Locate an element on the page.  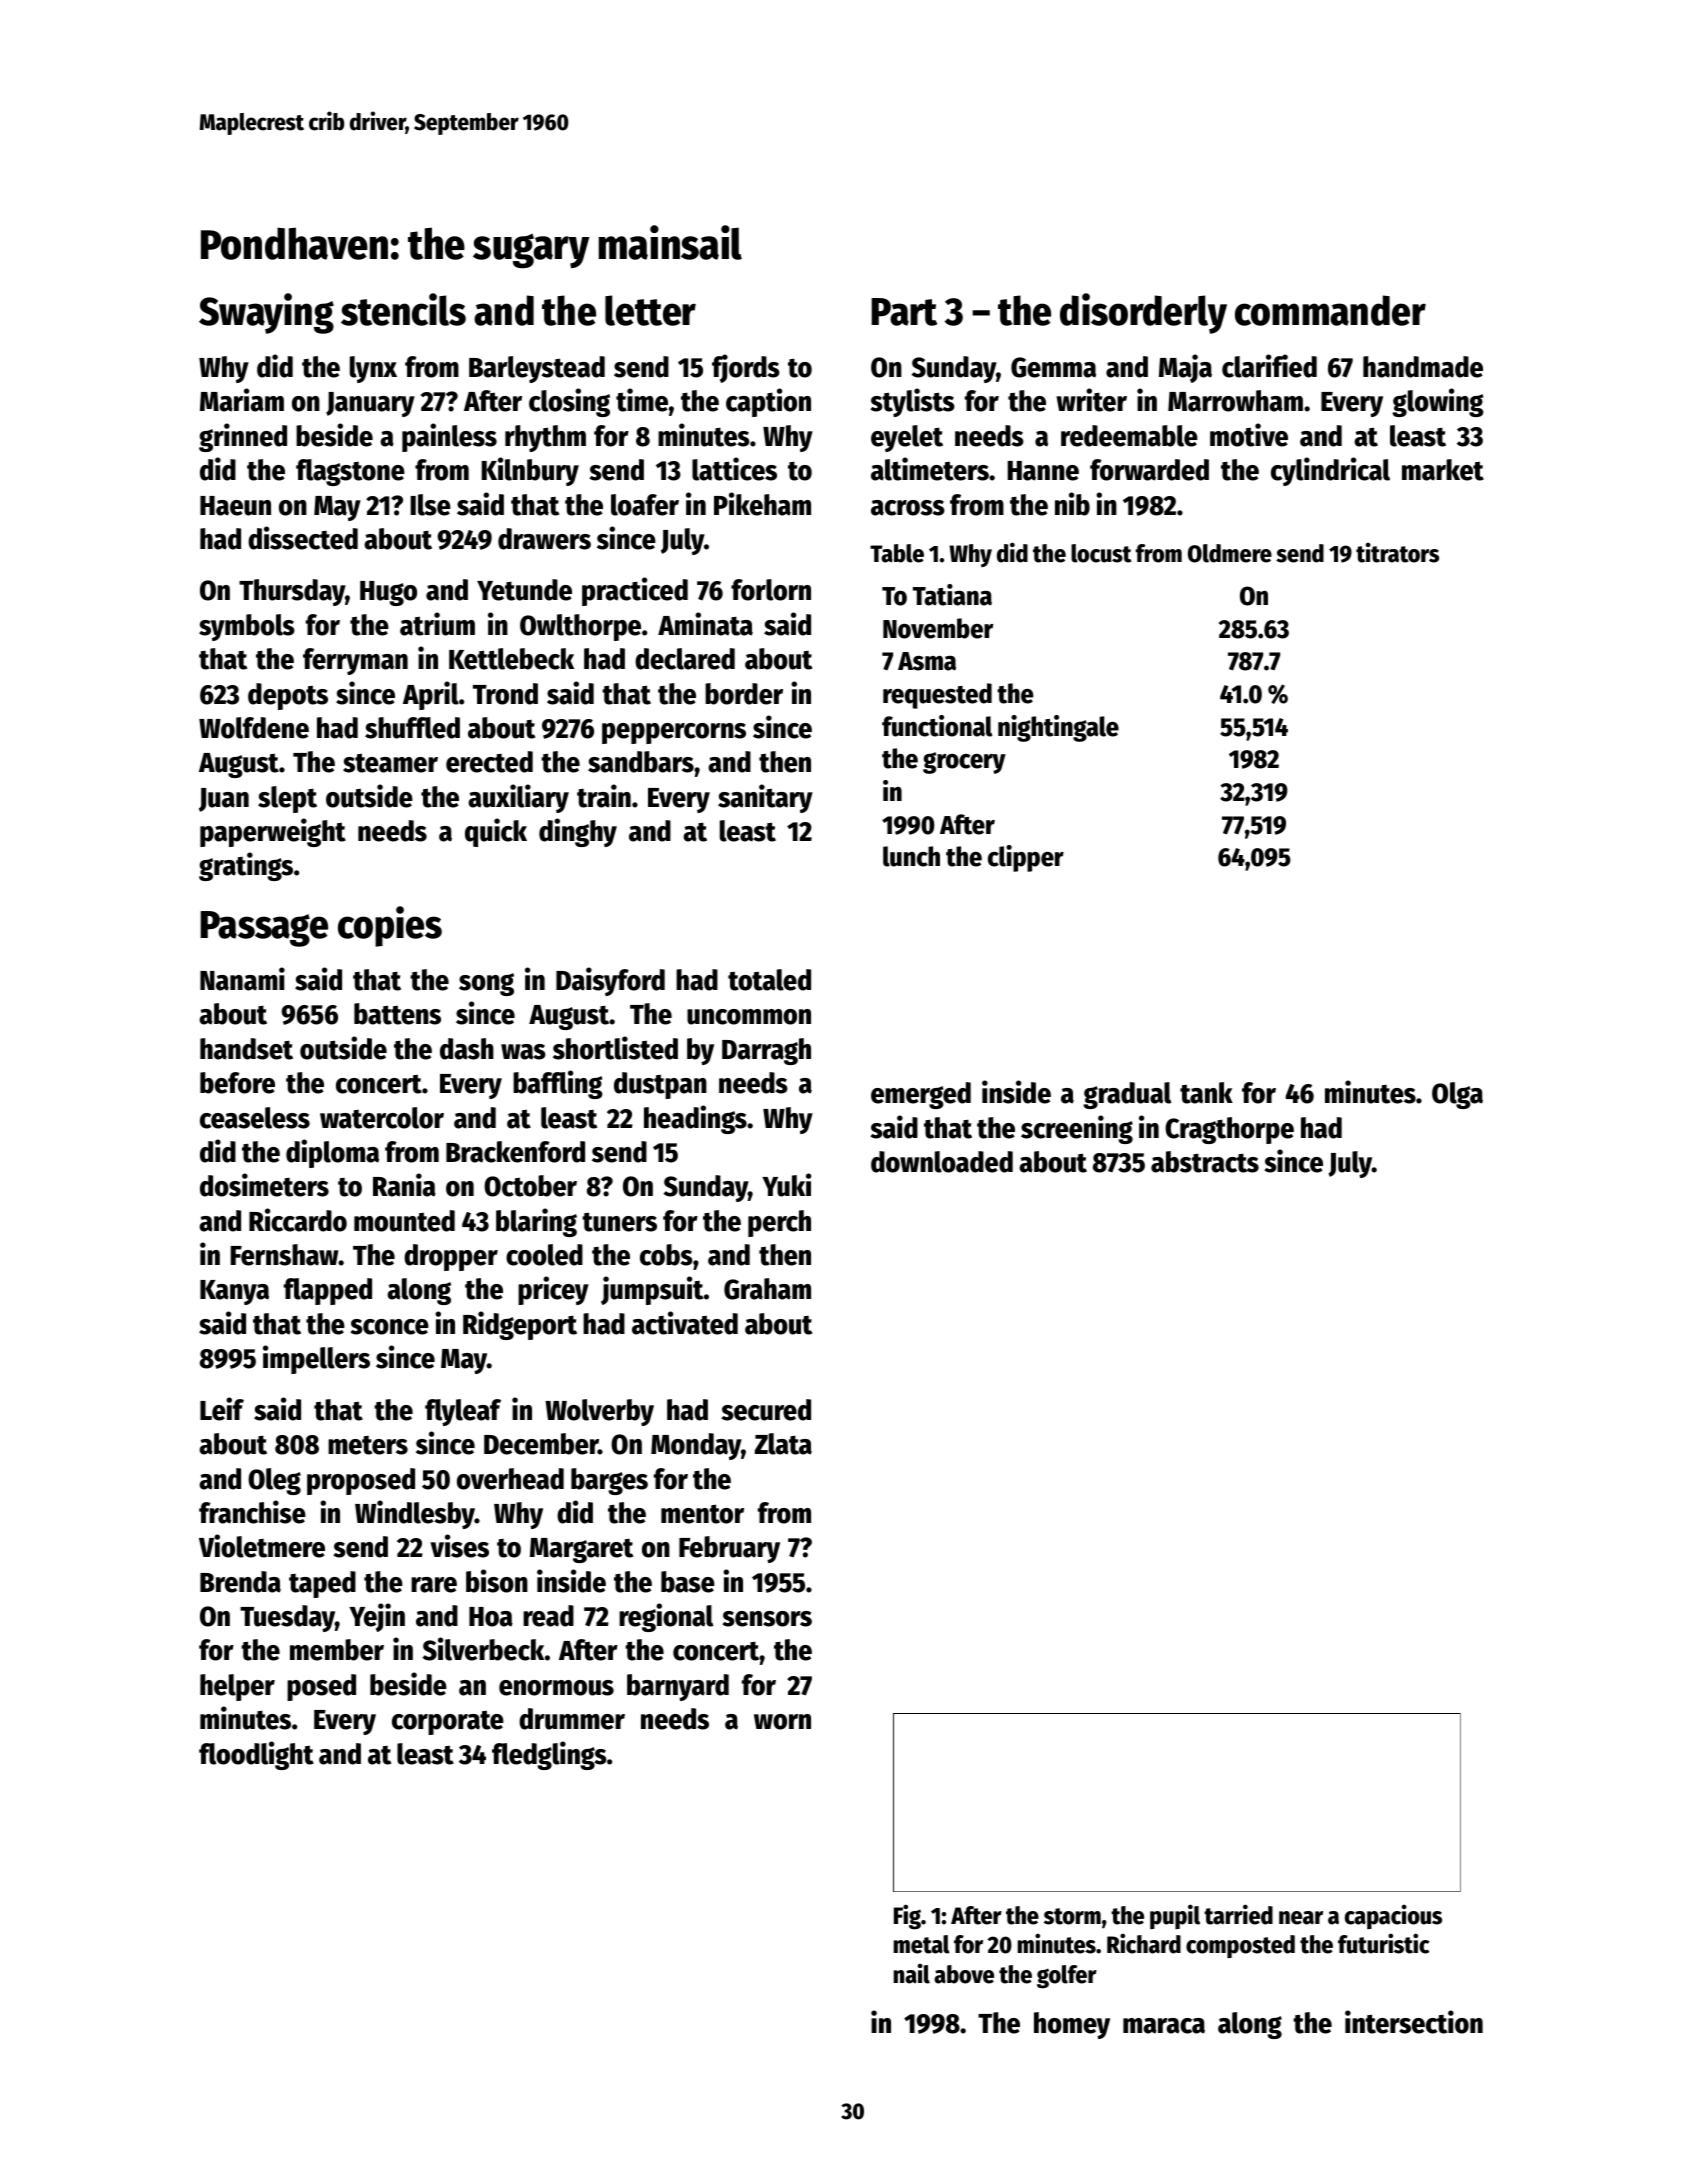
storm is located at coordinates (1072, 1916).
